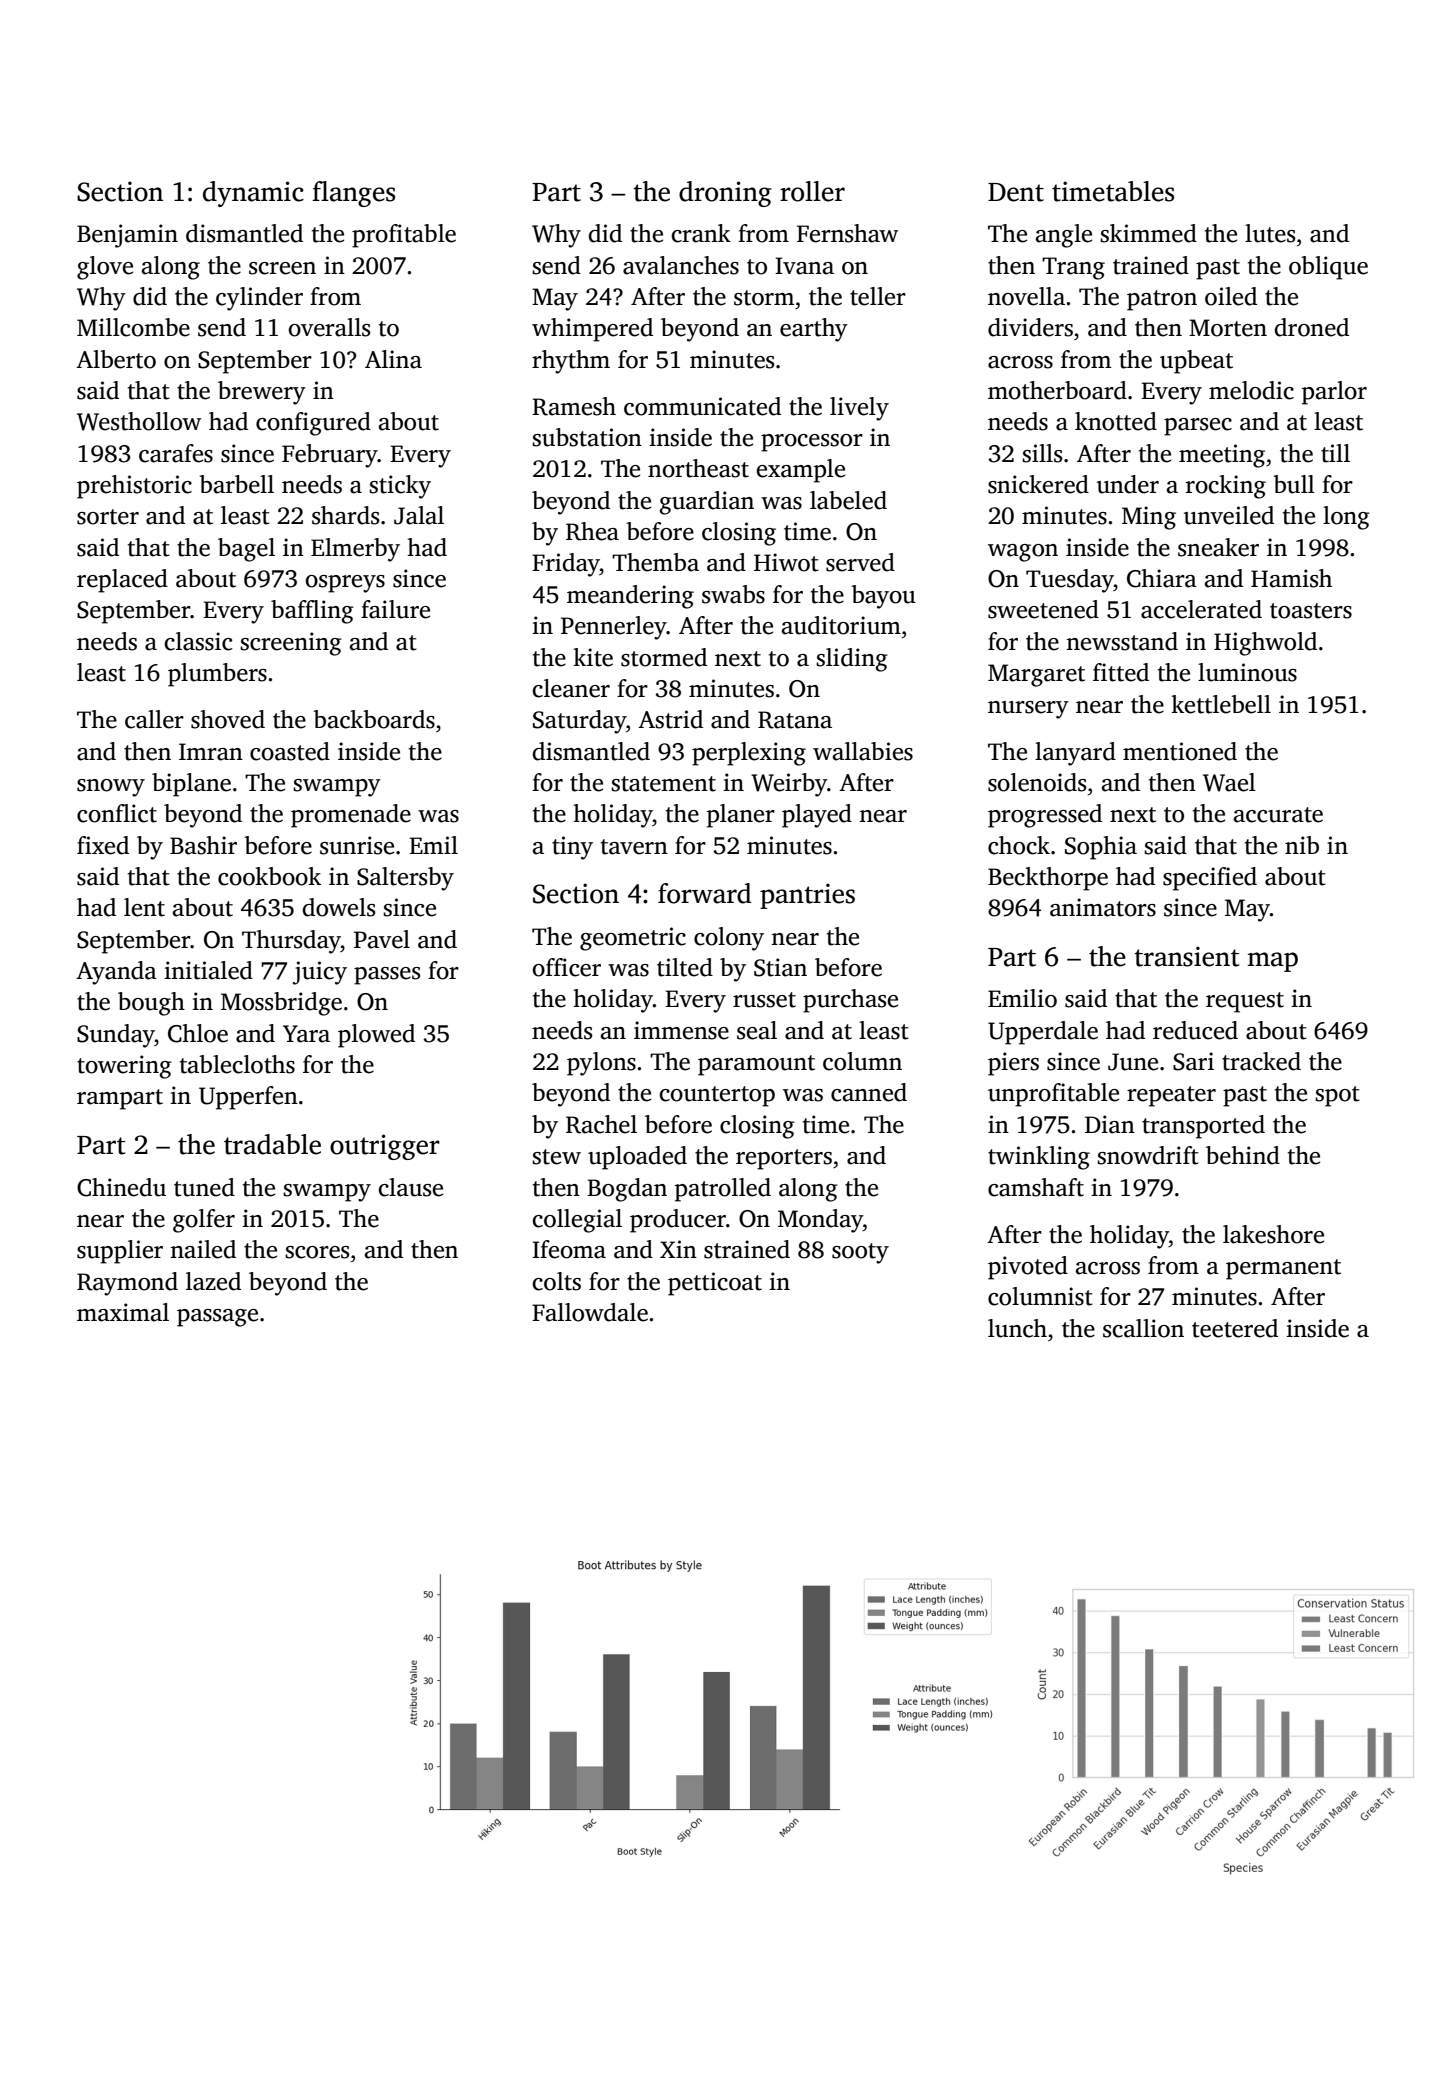  Describe the element at coordinates (339, 907) in the screenshot. I see `dowels` at that location.
